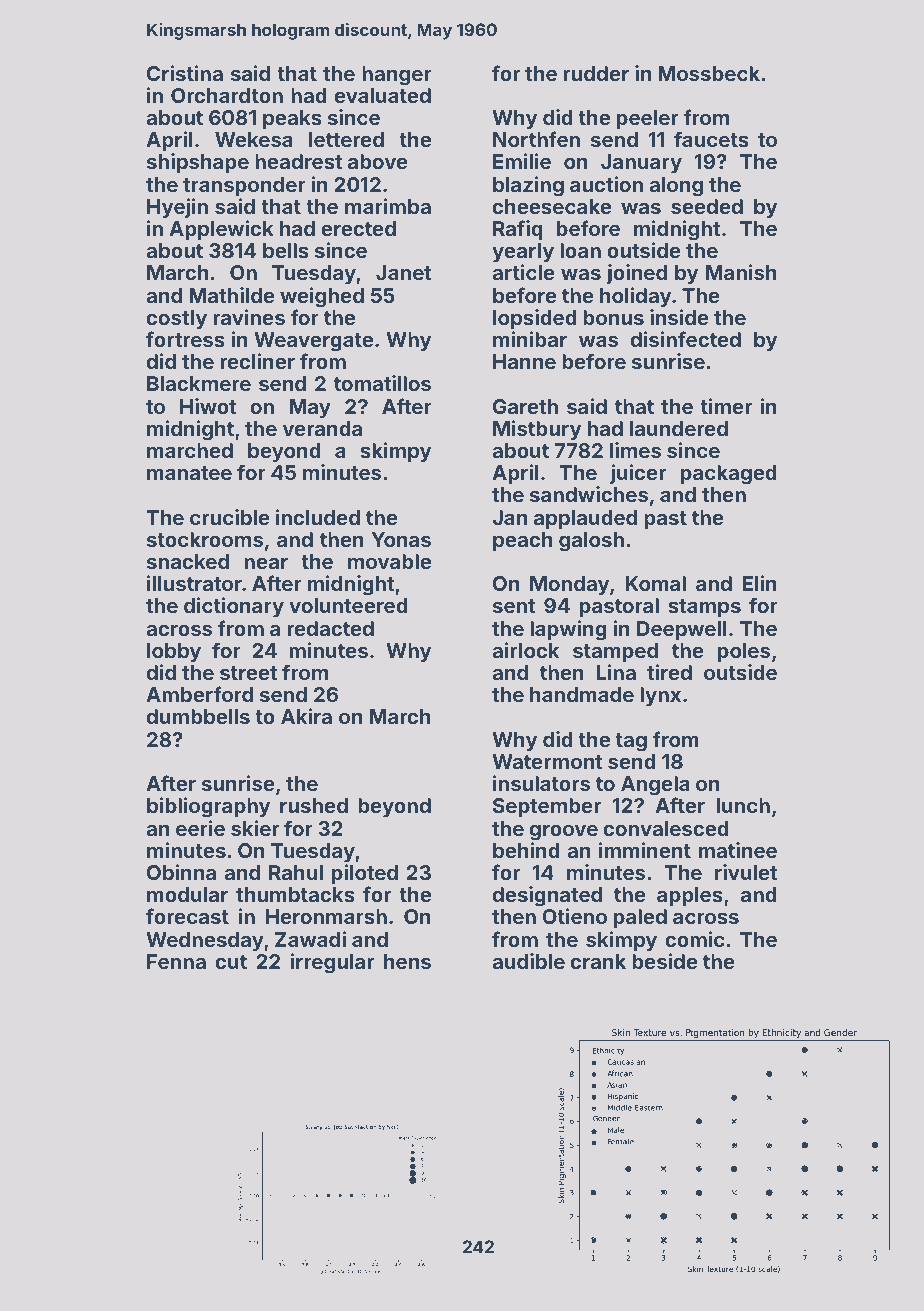  What do you see at coordinates (704, 608) in the image?
I see `stamps` at bounding box center [704, 608].
